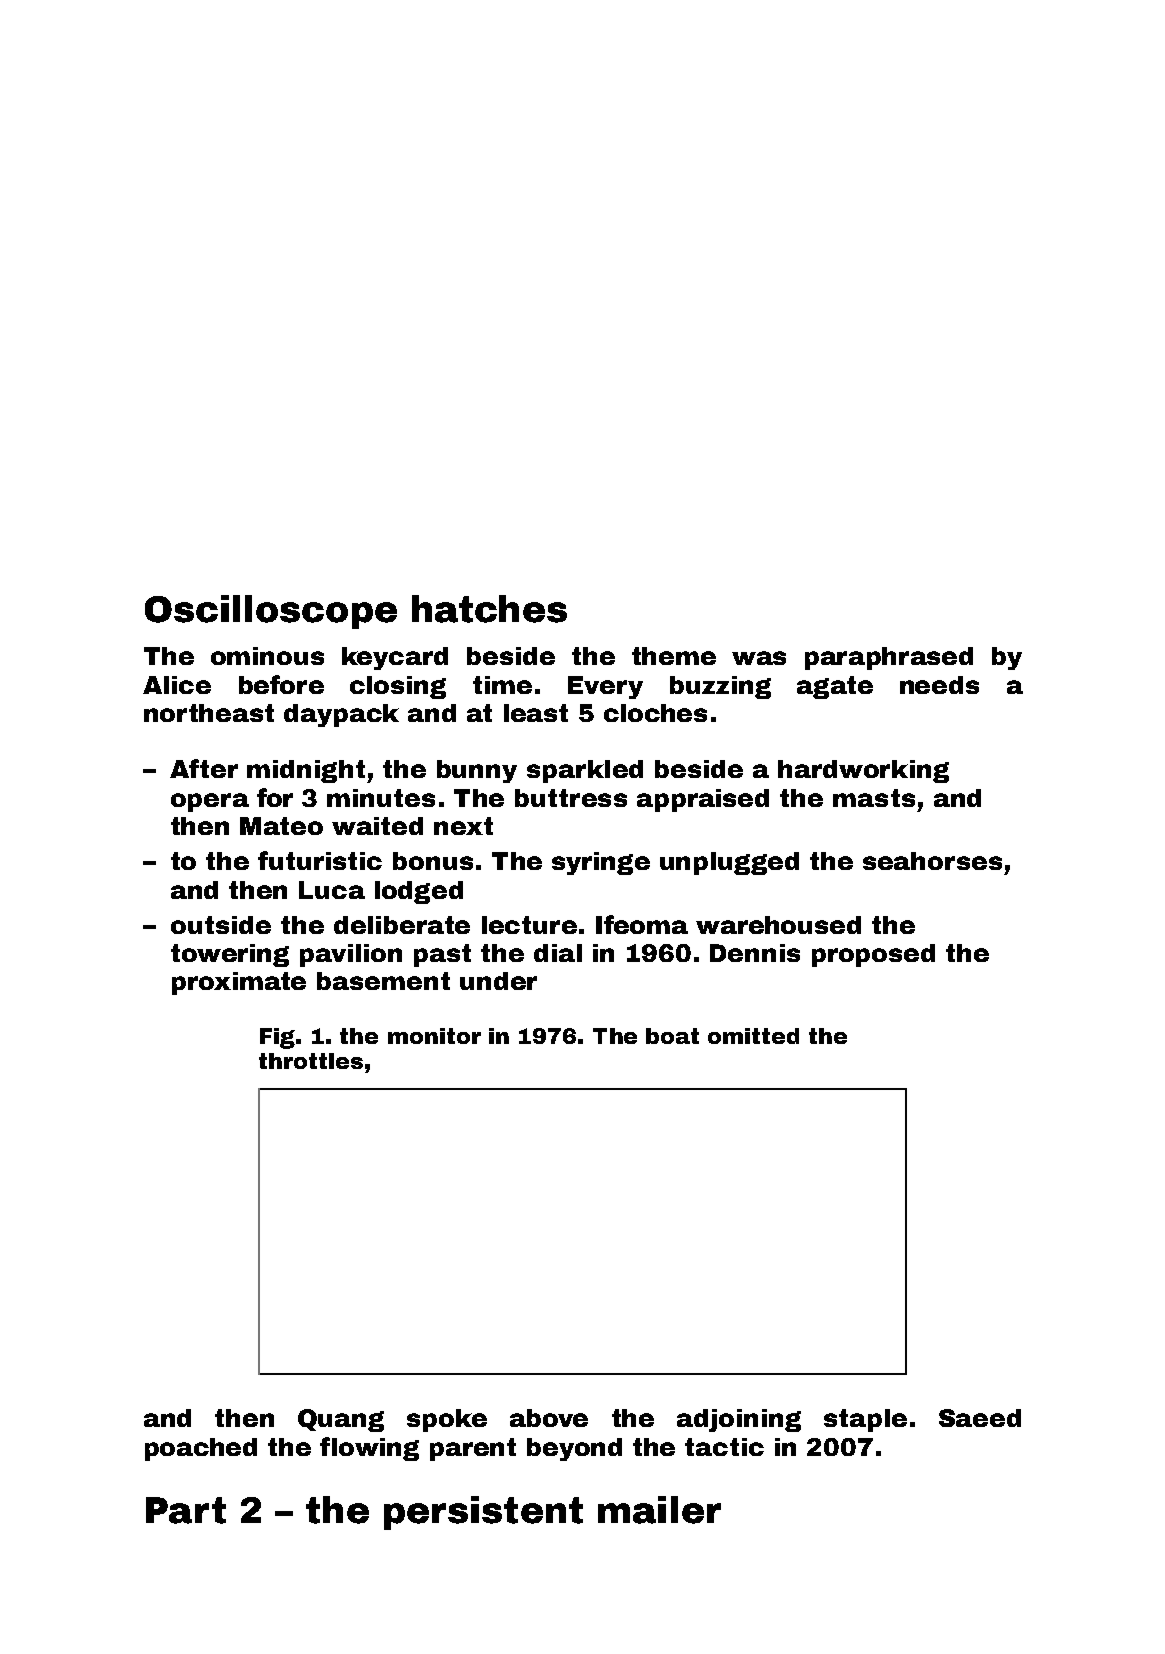 The height and width of the document is (1654, 1165). I want to click on poached, so click(201, 1449).
